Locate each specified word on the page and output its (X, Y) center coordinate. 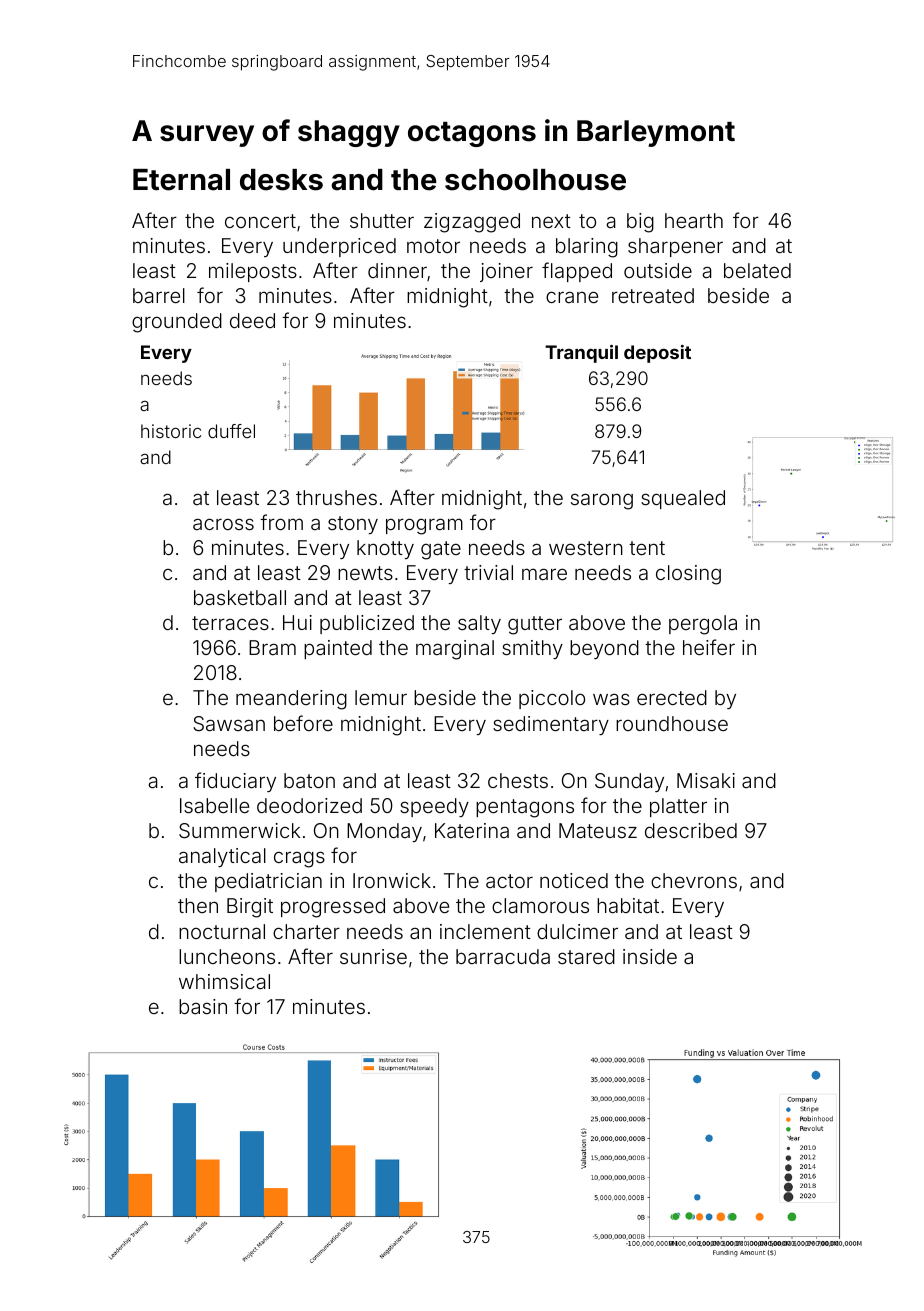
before (303, 723)
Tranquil (581, 354)
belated (757, 270)
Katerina (472, 830)
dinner (397, 270)
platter (678, 807)
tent (647, 548)
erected (672, 697)
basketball (240, 597)
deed (252, 320)
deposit (657, 354)
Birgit (250, 908)
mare (544, 574)
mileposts (253, 272)
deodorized (309, 805)
